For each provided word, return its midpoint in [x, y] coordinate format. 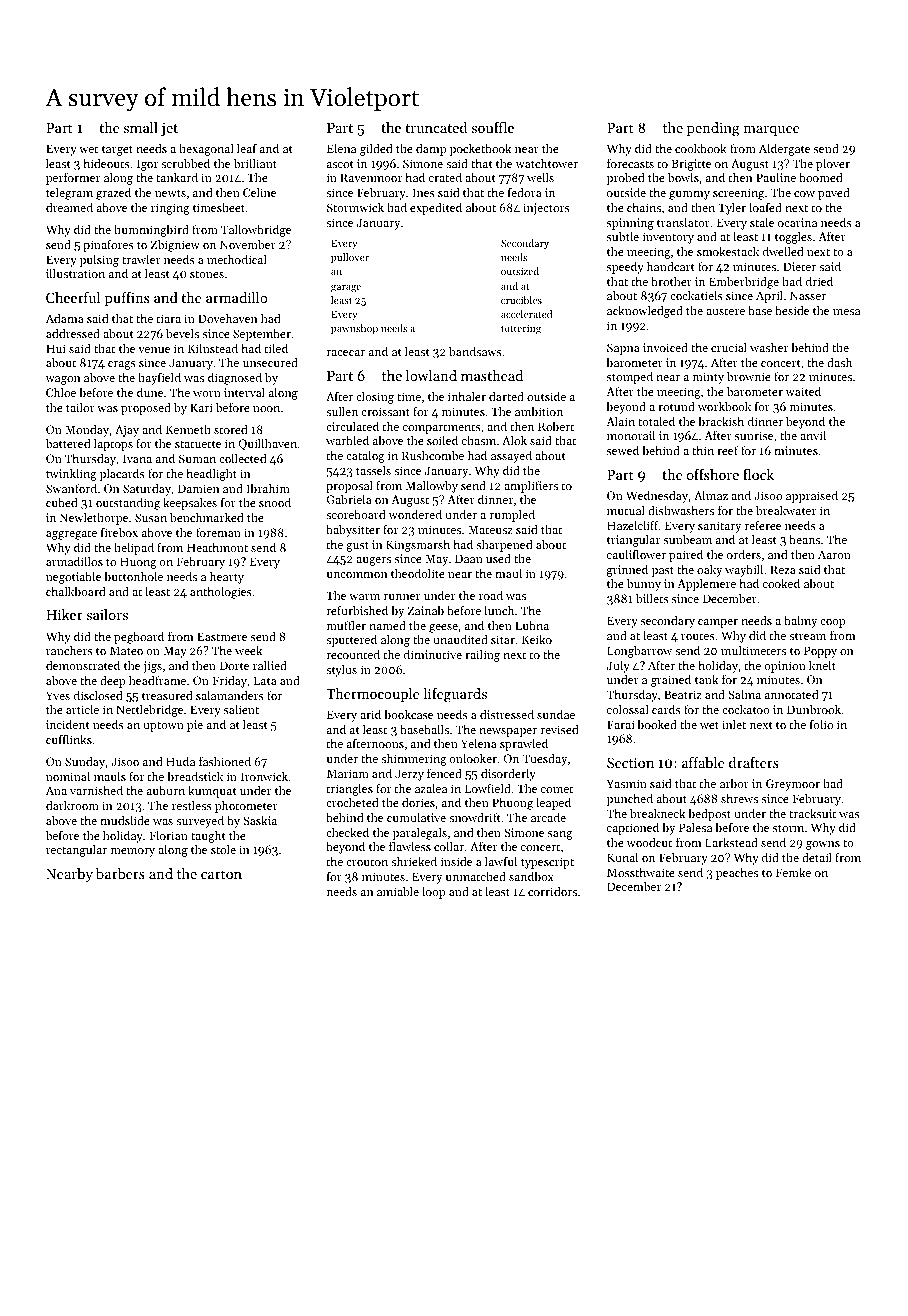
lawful [501, 861]
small [141, 127]
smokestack [728, 251]
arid [370, 714]
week [248, 650]
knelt [822, 665]
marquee [771, 131]
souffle [493, 127]
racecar [346, 353]
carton [221, 874]
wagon [62, 380]
